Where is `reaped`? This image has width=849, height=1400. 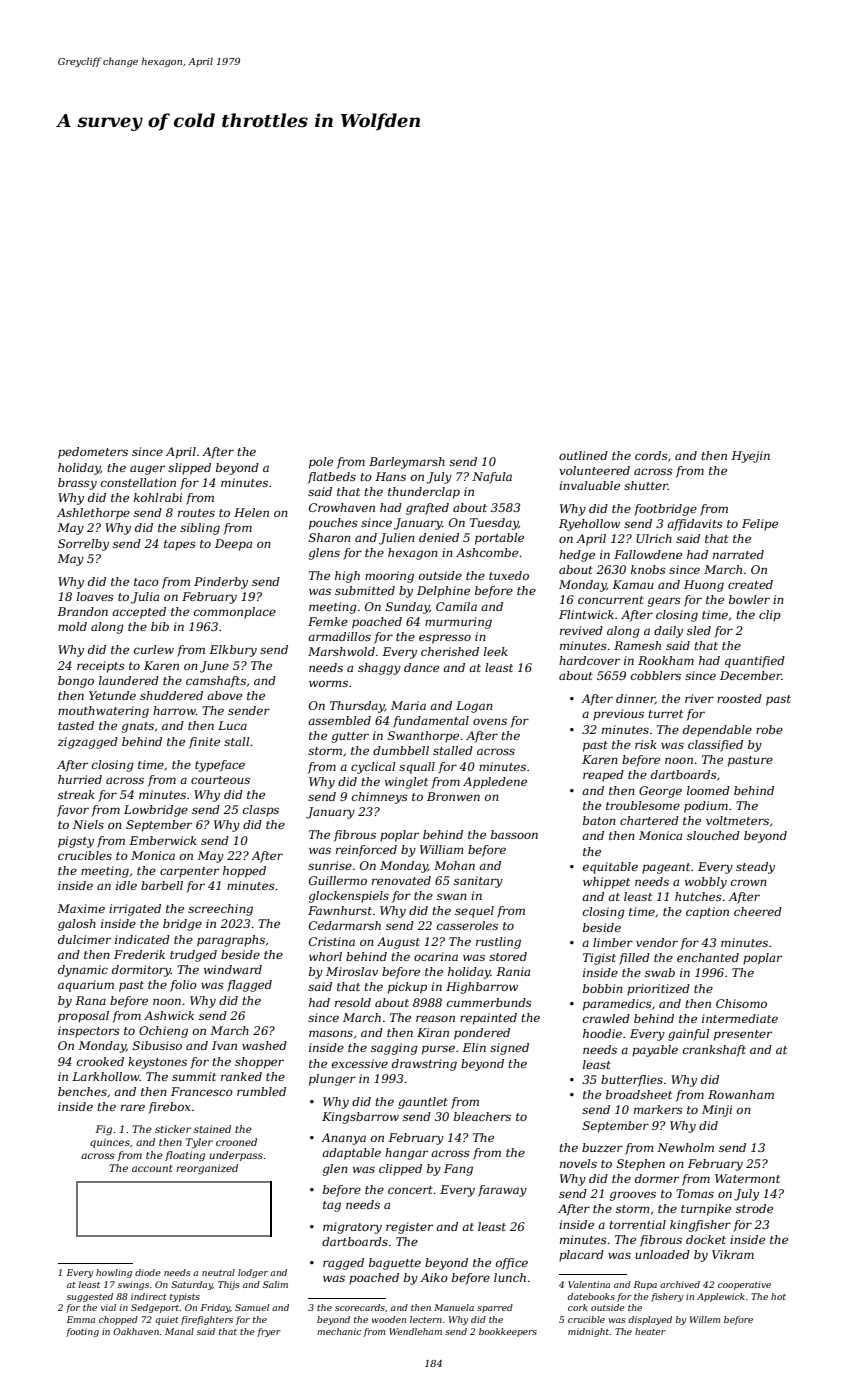
reaped is located at coordinates (603, 776).
